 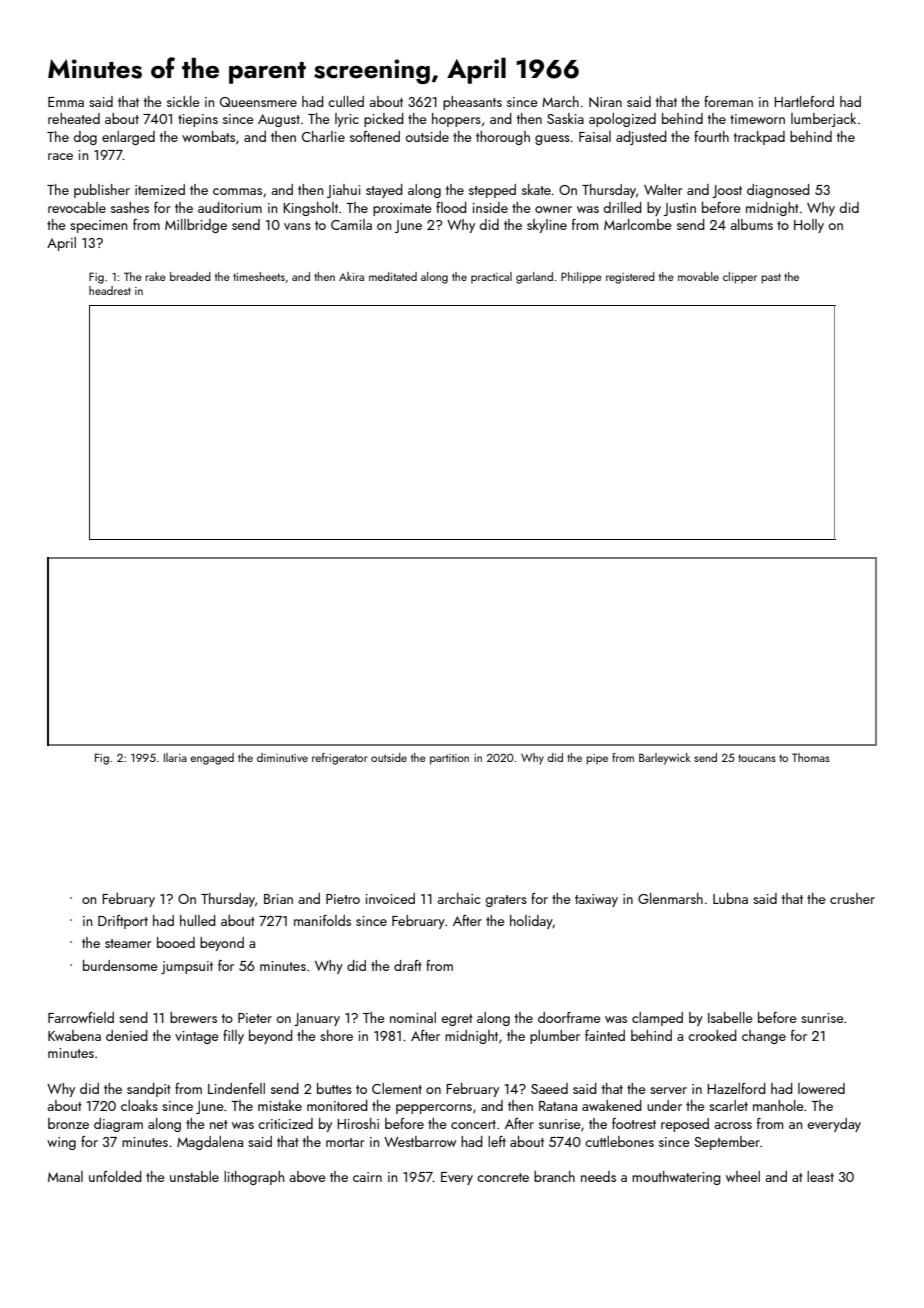 What do you see at coordinates (664, 759) in the document?
I see `Barleywick` at bounding box center [664, 759].
